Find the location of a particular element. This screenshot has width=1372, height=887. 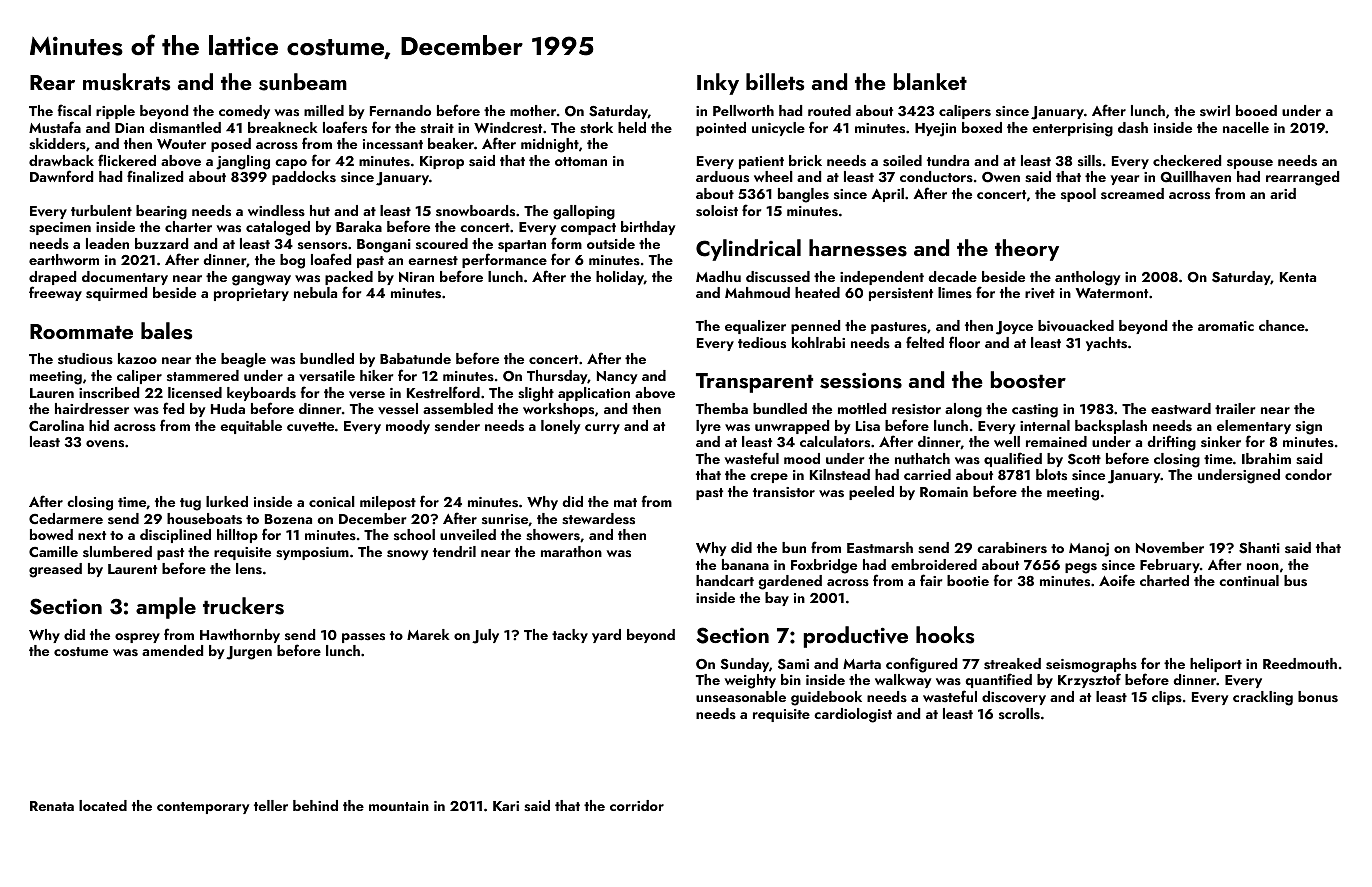

blanket is located at coordinates (930, 81).
